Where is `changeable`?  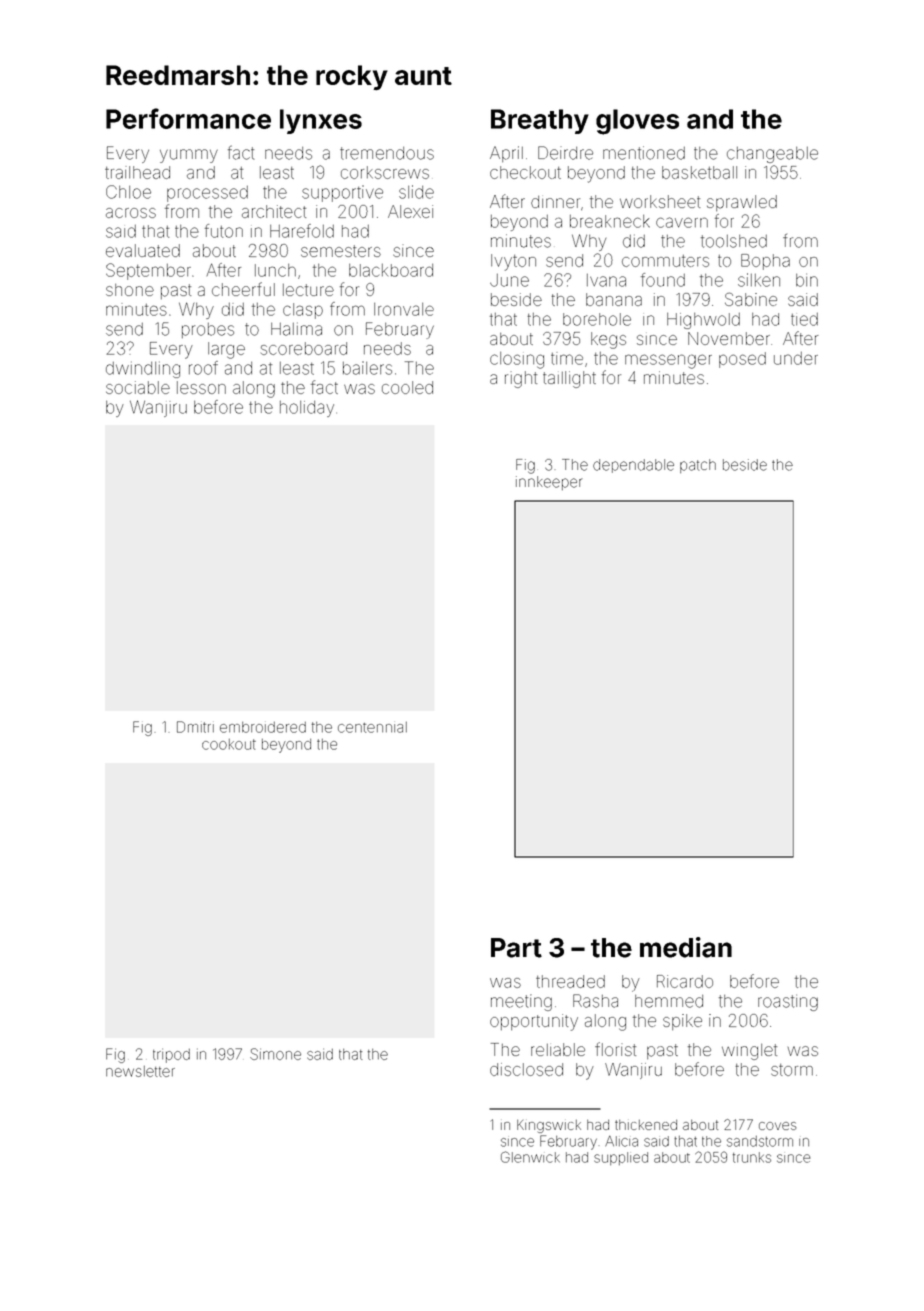 changeable is located at coordinates (772, 155).
